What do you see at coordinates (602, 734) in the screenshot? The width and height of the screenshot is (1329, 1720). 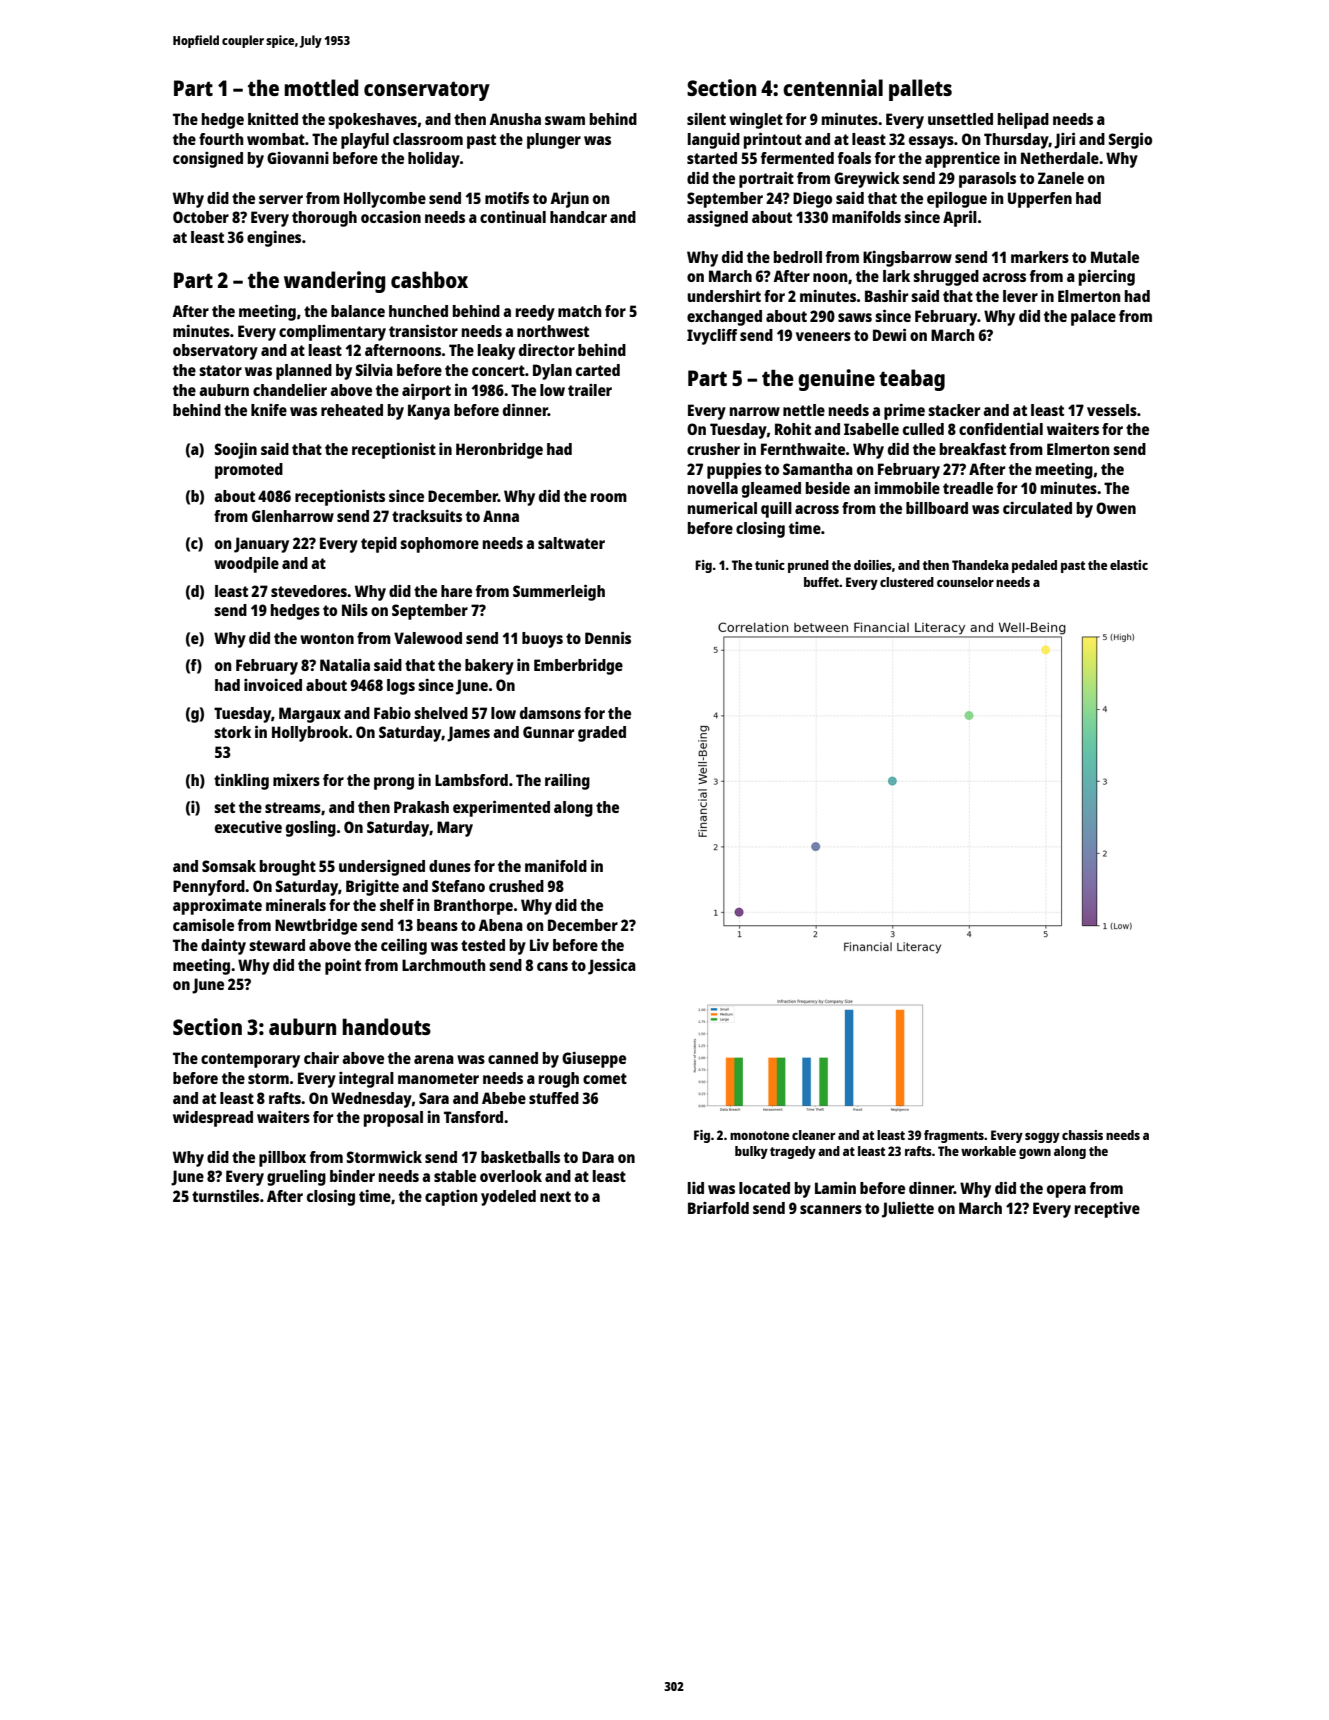 I see `graded` at bounding box center [602, 734].
